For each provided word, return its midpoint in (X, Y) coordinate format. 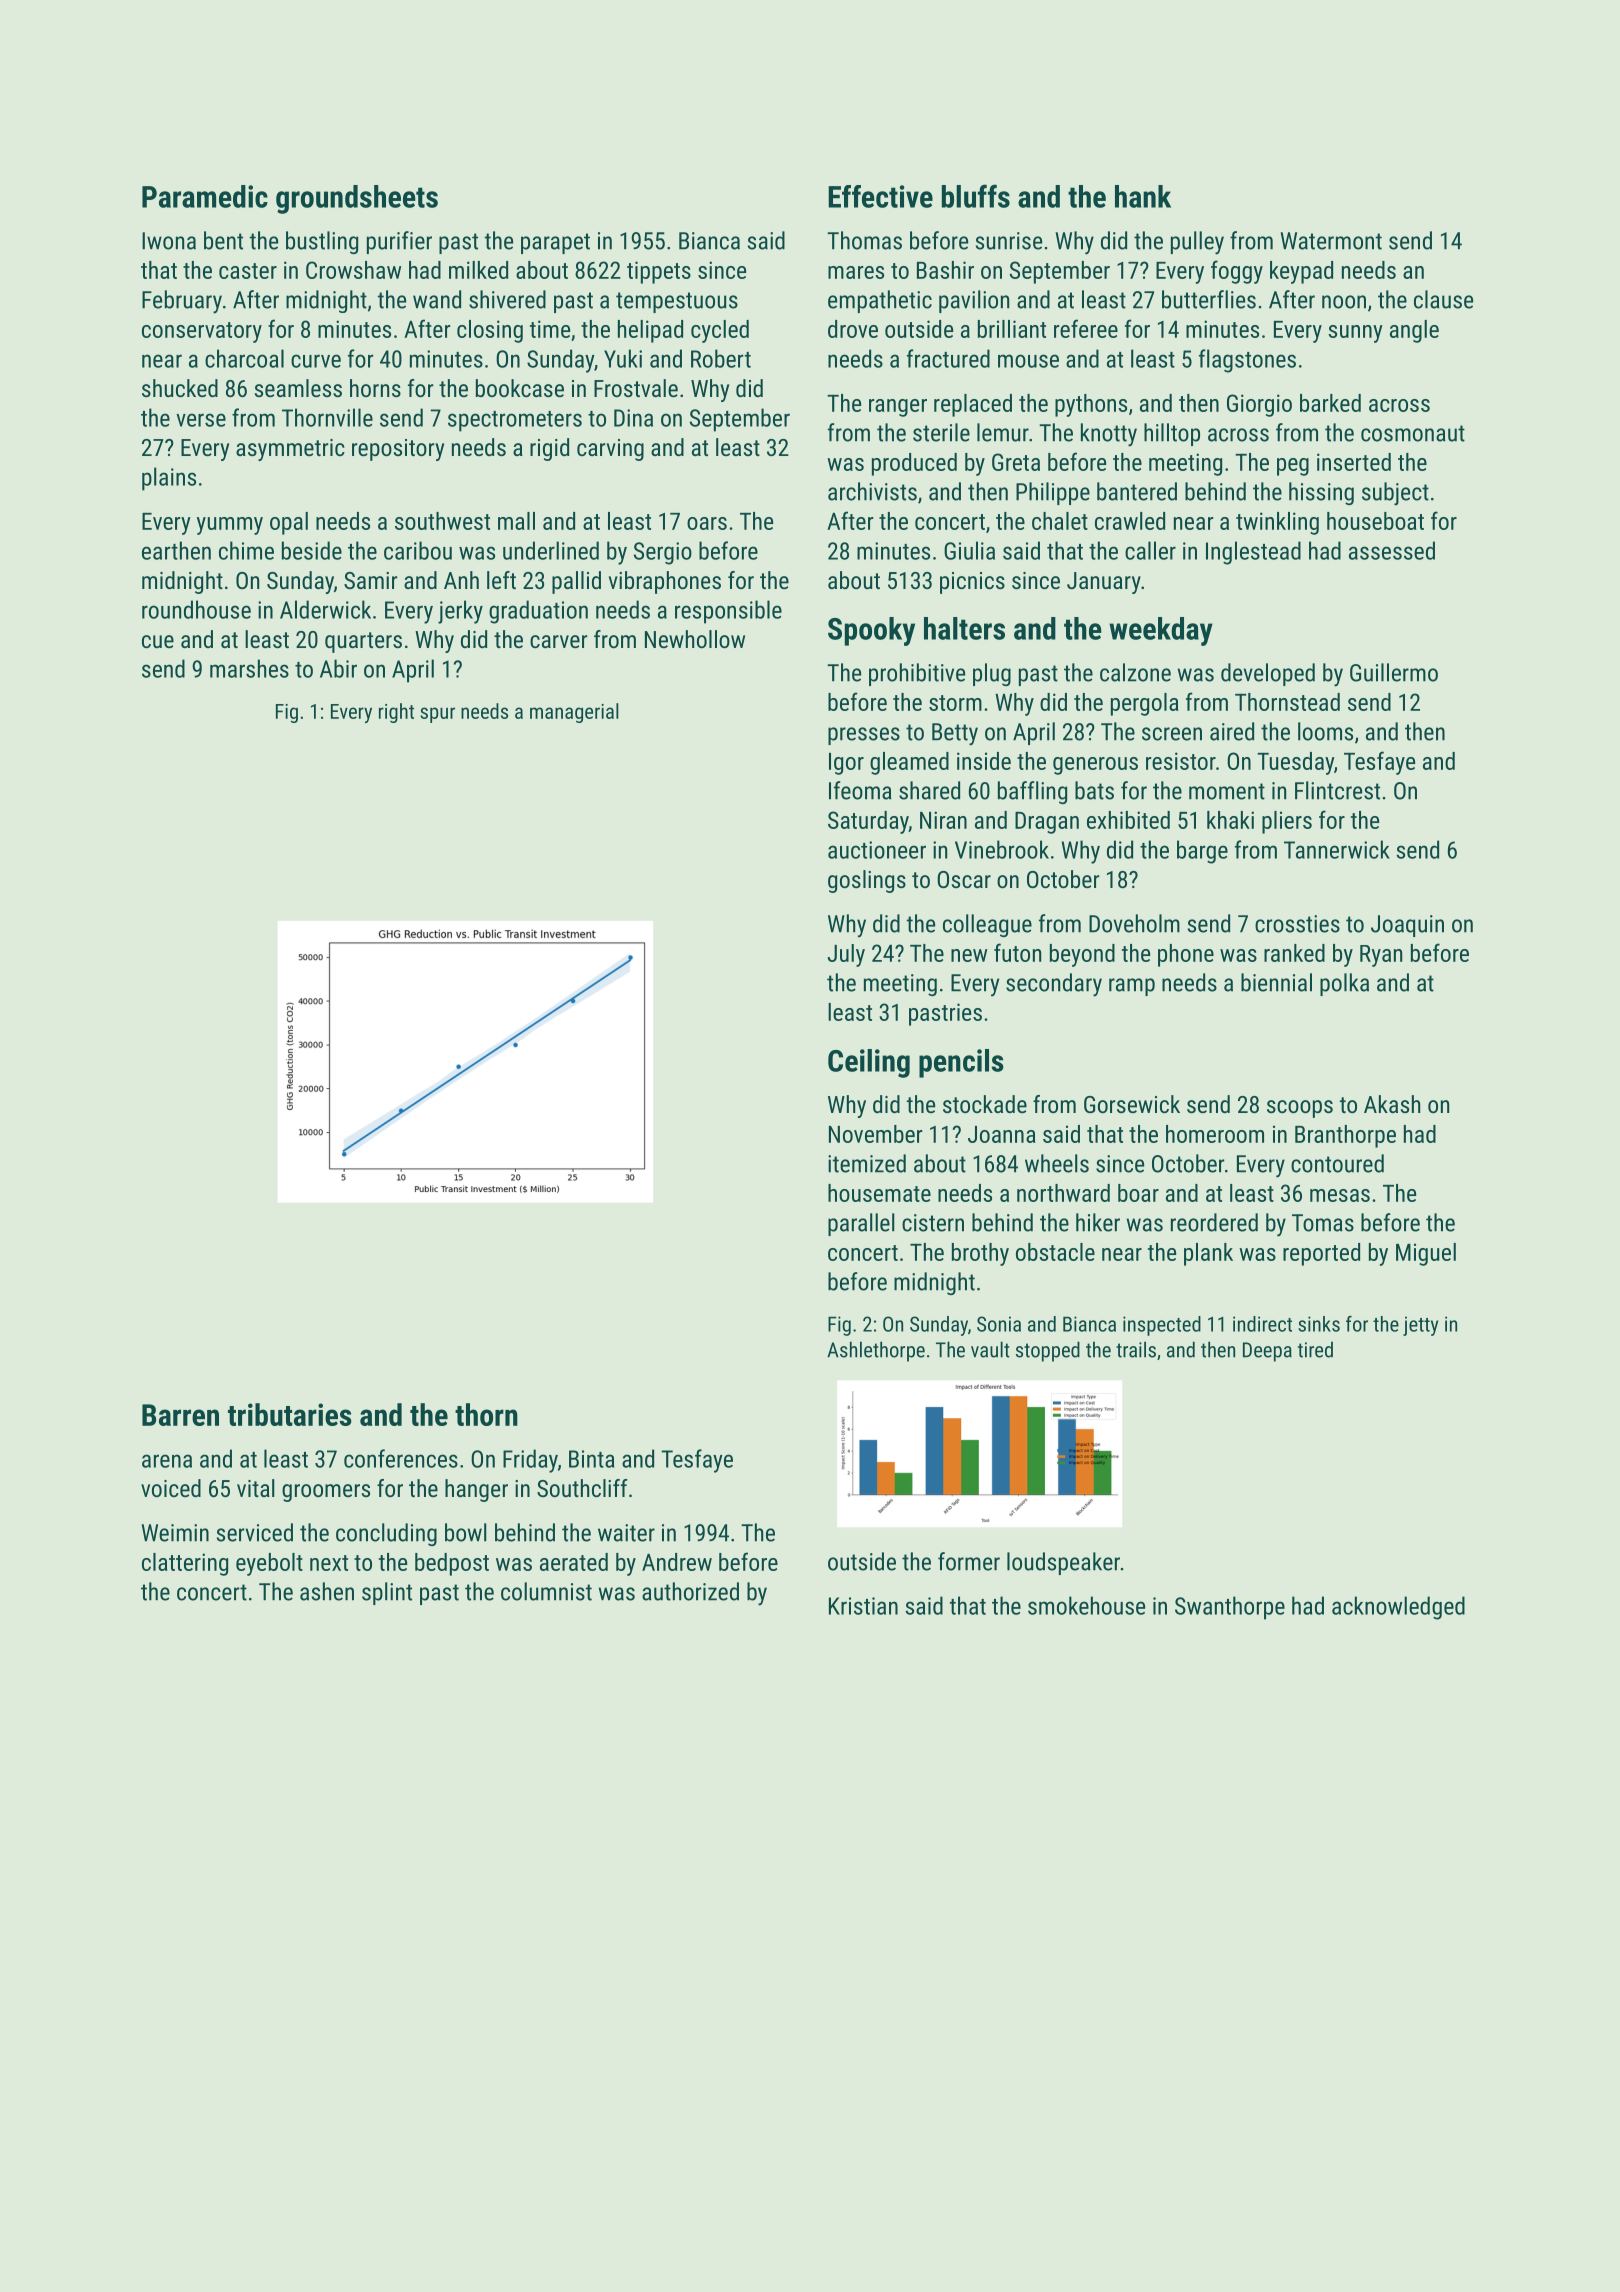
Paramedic (205, 196)
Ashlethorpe (876, 1351)
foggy (1237, 272)
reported (1321, 1254)
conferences (401, 1458)
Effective (880, 196)
